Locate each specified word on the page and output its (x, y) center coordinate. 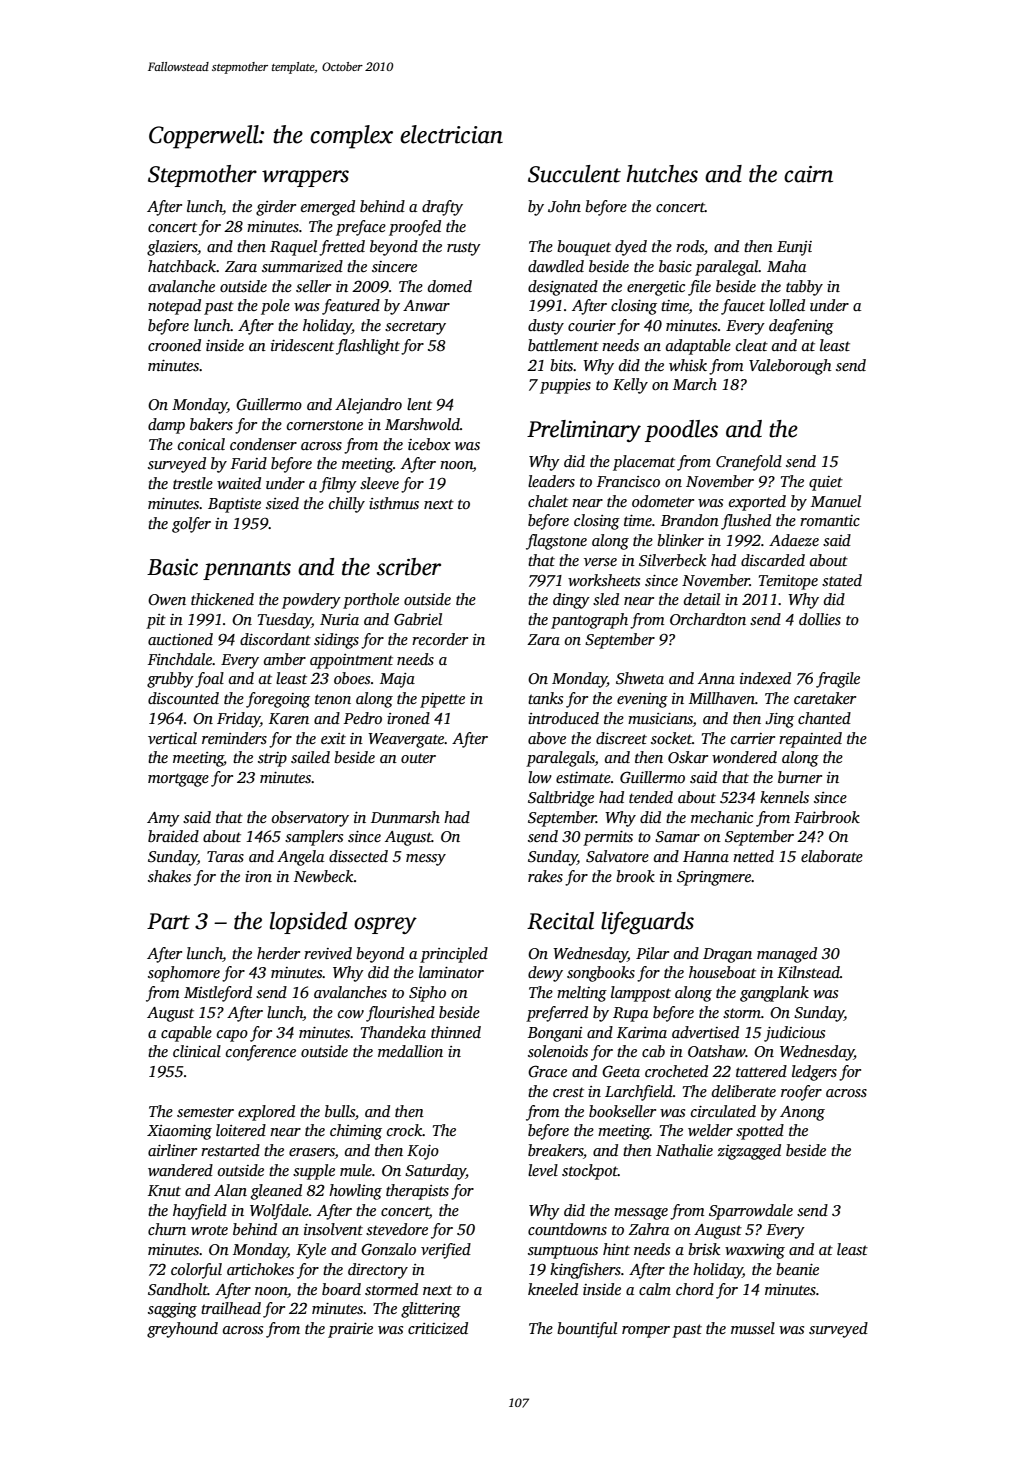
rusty (464, 249)
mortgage (178, 780)
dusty (546, 327)
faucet (743, 307)
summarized (302, 266)
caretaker (825, 698)
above (547, 738)
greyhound (182, 1330)
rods (690, 246)
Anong (802, 1113)
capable (186, 1034)
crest (568, 1092)
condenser (263, 444)
